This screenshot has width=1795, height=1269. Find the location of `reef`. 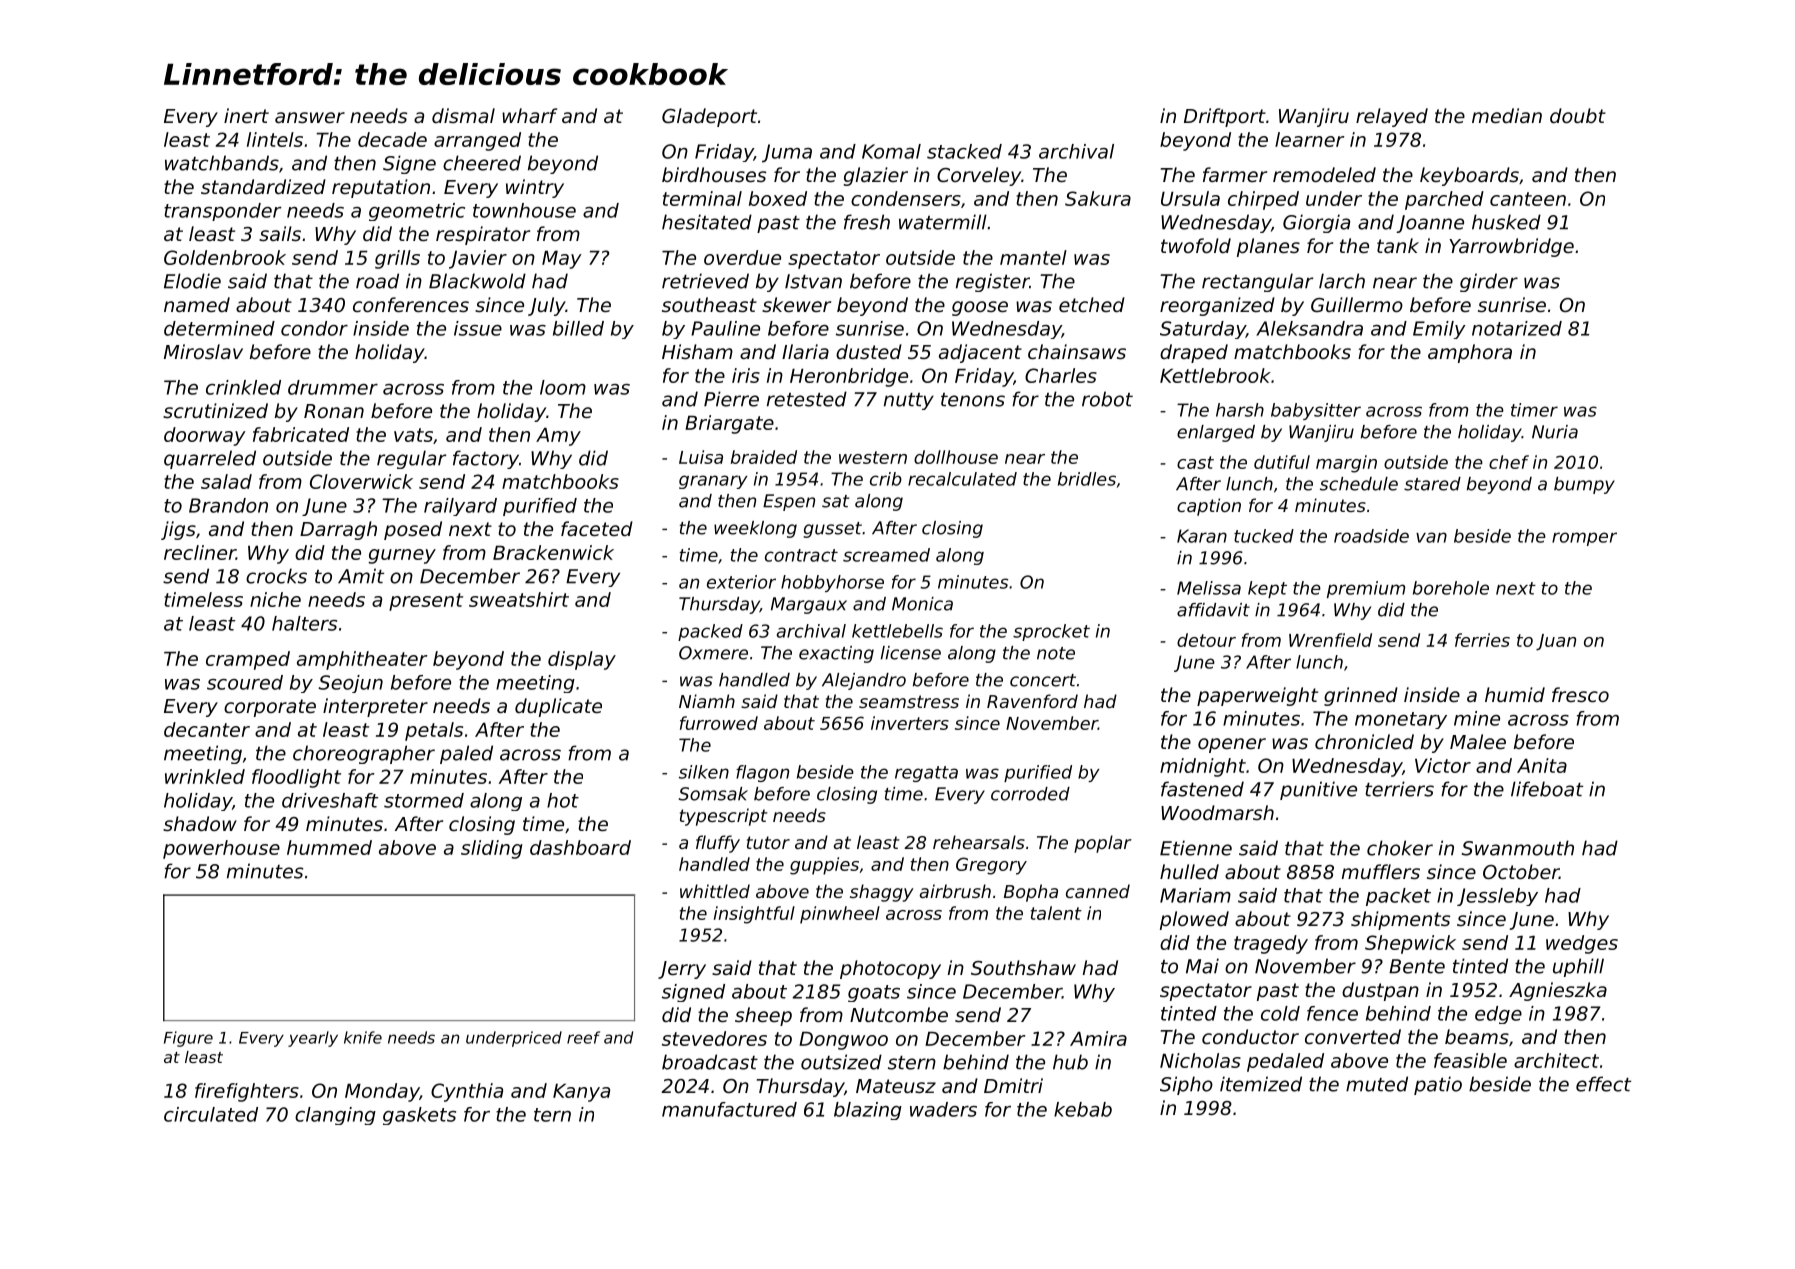

reef is located at coordinates (583, 1037).
